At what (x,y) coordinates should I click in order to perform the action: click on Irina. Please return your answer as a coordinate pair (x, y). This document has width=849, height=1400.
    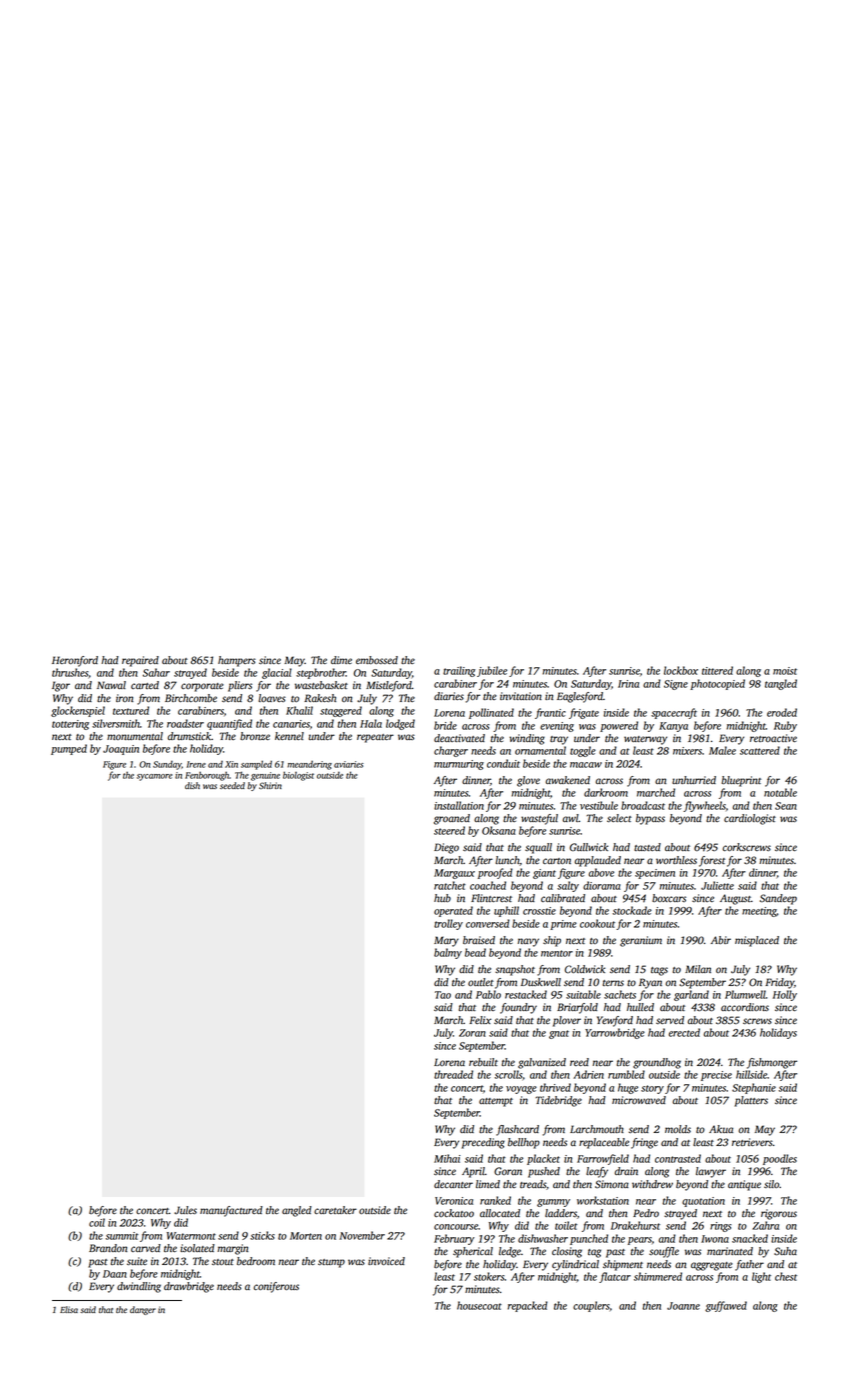
    Looking at the image, I should click on (628, 684).
